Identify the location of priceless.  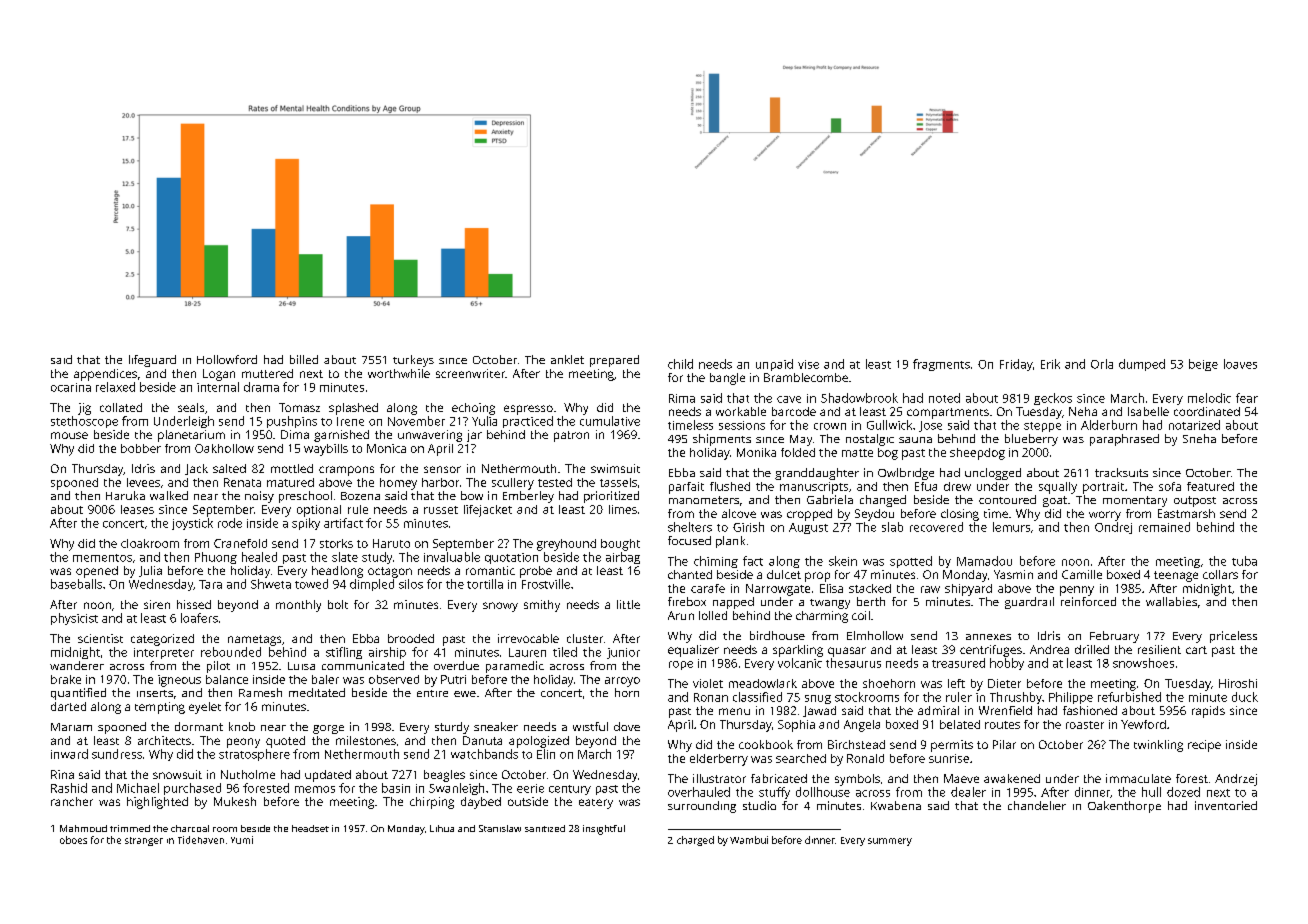
(1233, 637).
